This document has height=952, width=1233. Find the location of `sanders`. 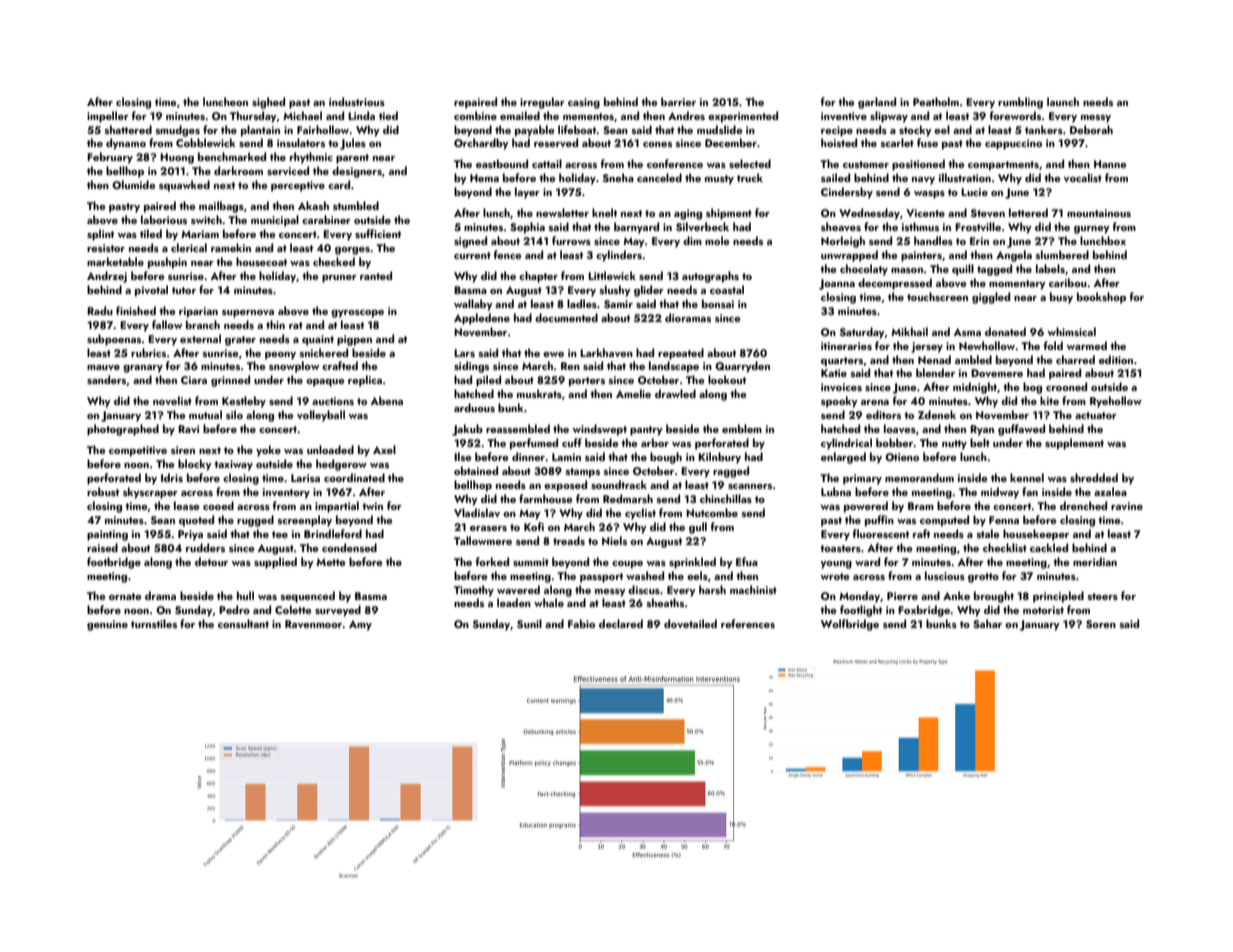

sanders is located at coordinates (106, 379).
